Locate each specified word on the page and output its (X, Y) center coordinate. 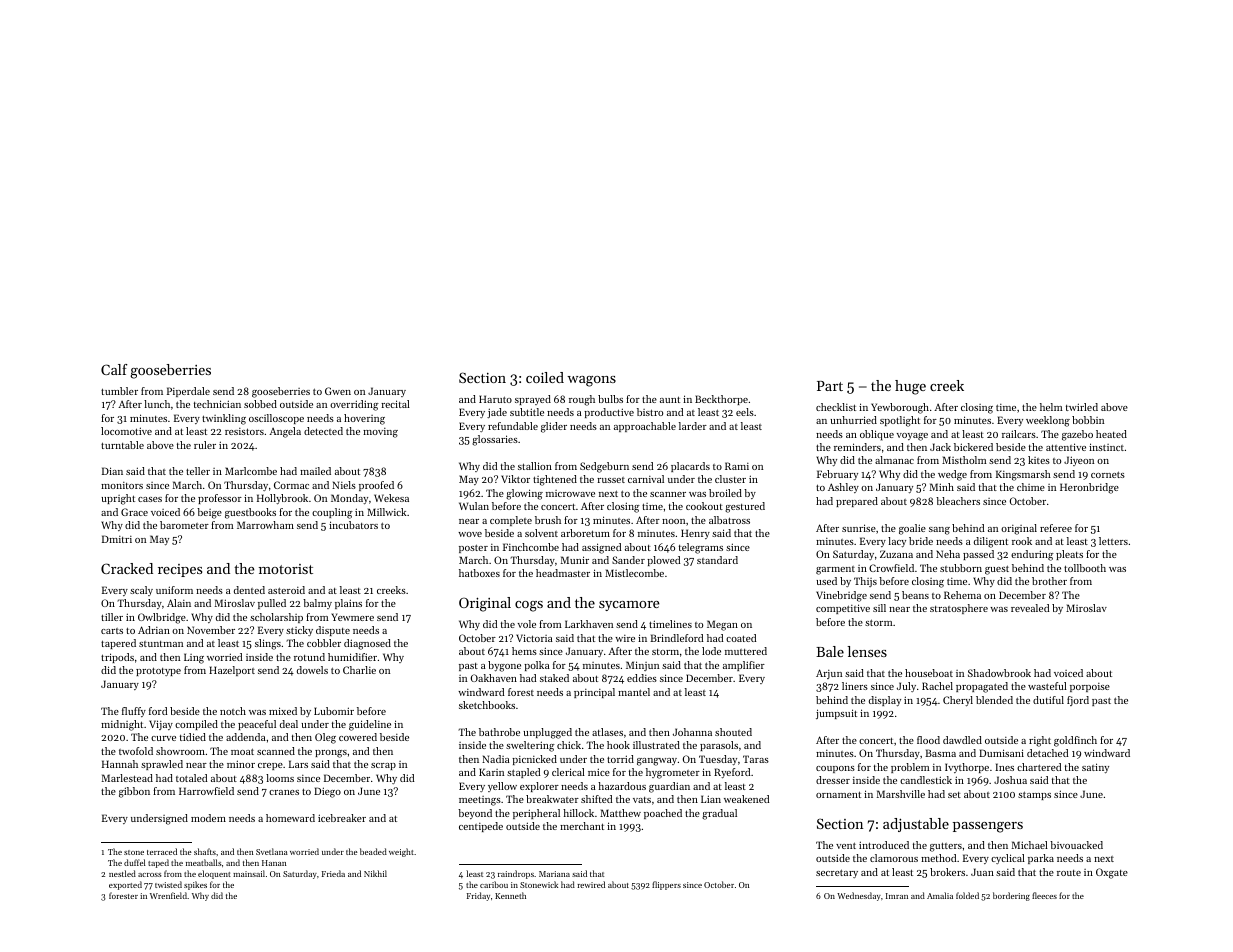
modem (208, 818)
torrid (620, 759)
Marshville (901, 794)
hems (524, 651)
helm (1051, 407)
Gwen (338, 391)
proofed (376, 486)
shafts (205, 851)
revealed (1030, 608)
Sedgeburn (604, 467)
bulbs (610, 399)
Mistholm (964, 460)
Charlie (359, 670)
